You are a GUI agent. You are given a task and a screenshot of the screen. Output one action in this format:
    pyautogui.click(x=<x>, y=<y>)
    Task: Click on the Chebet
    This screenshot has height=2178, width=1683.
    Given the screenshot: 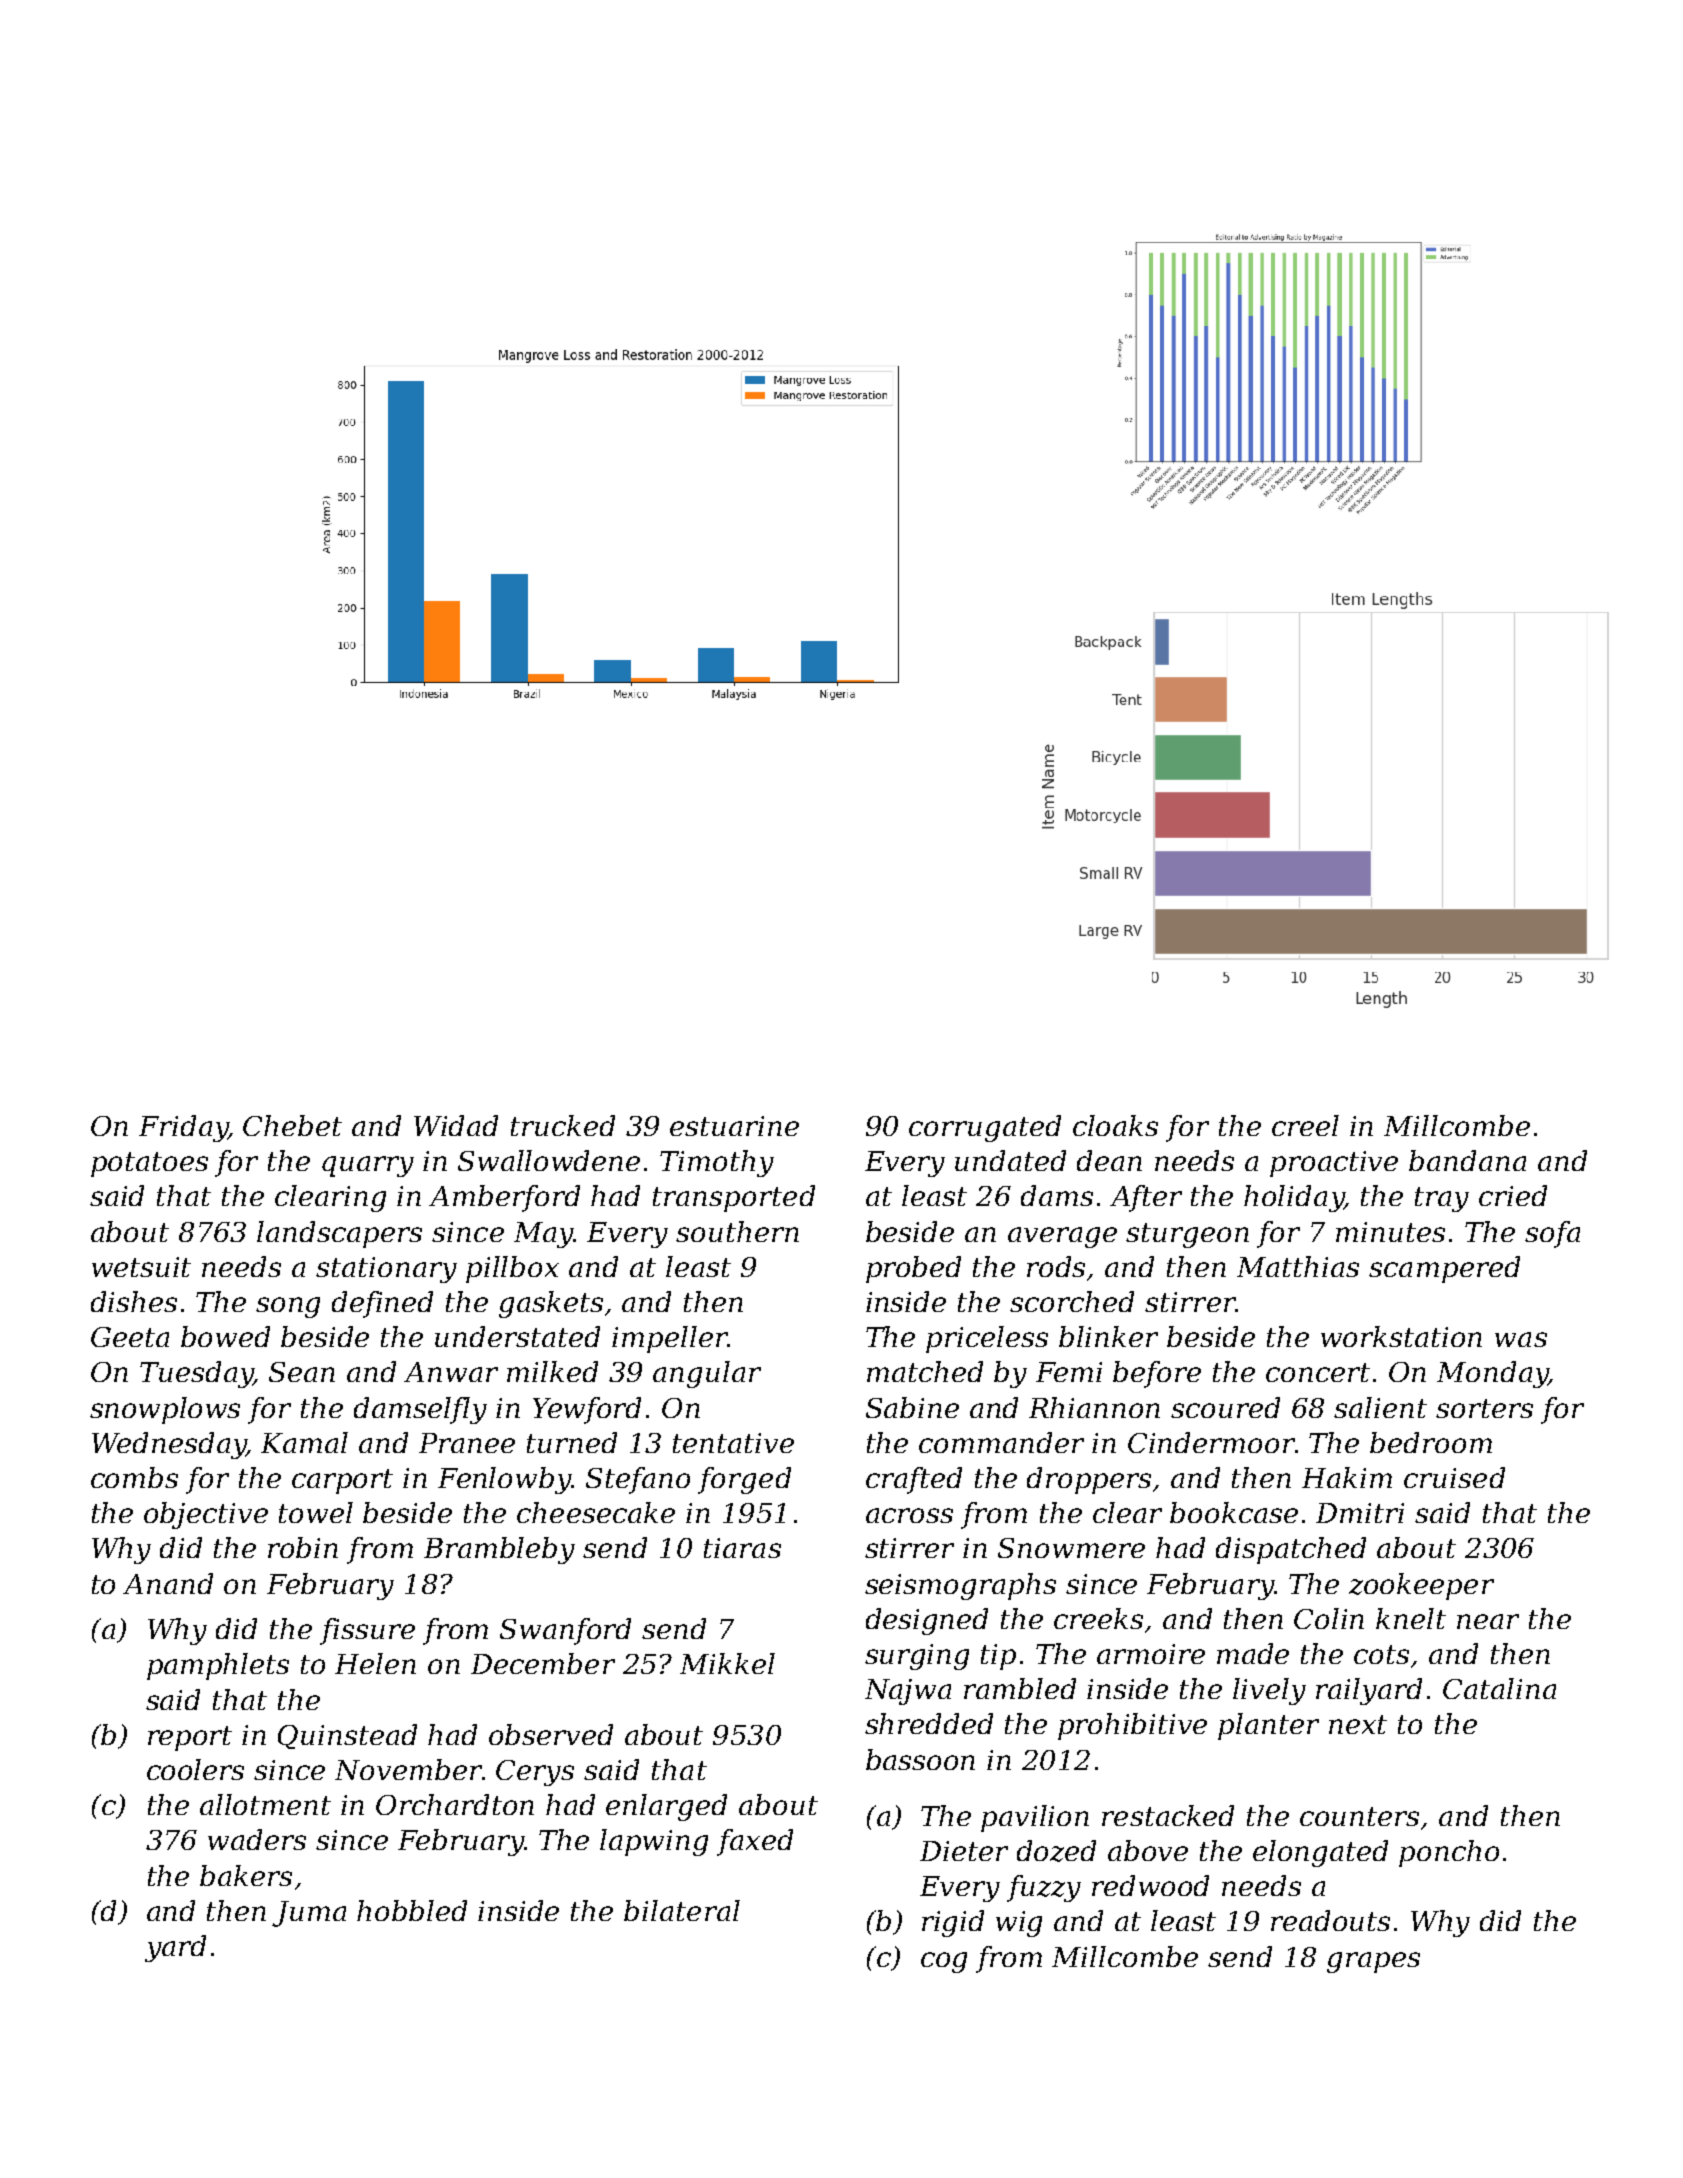 What is the action you would take?
    pyautogui.click(x=292, y=1125)
